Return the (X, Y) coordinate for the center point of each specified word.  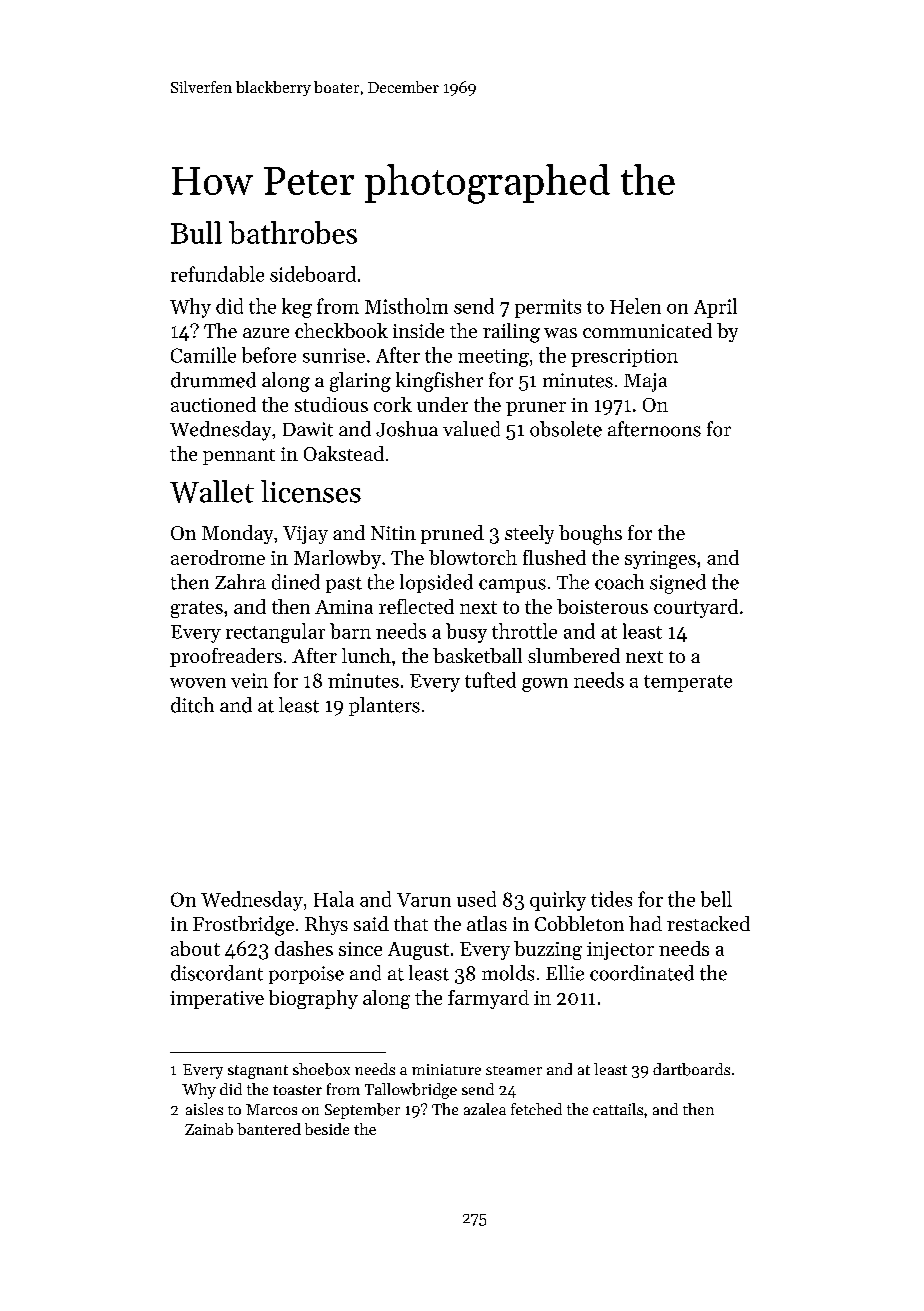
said (371, 923)
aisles (204, 1109)
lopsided (436, 583)
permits (548, 308)
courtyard (696, 608)
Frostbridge (243, 926)
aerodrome (218, 557)
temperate (688, 683)
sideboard (313, 274)
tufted (490, 680)
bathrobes (293, 232)
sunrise (334, 355)
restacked (708, 923)
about (195, 948)
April (715, 308)
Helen (635, 306)
